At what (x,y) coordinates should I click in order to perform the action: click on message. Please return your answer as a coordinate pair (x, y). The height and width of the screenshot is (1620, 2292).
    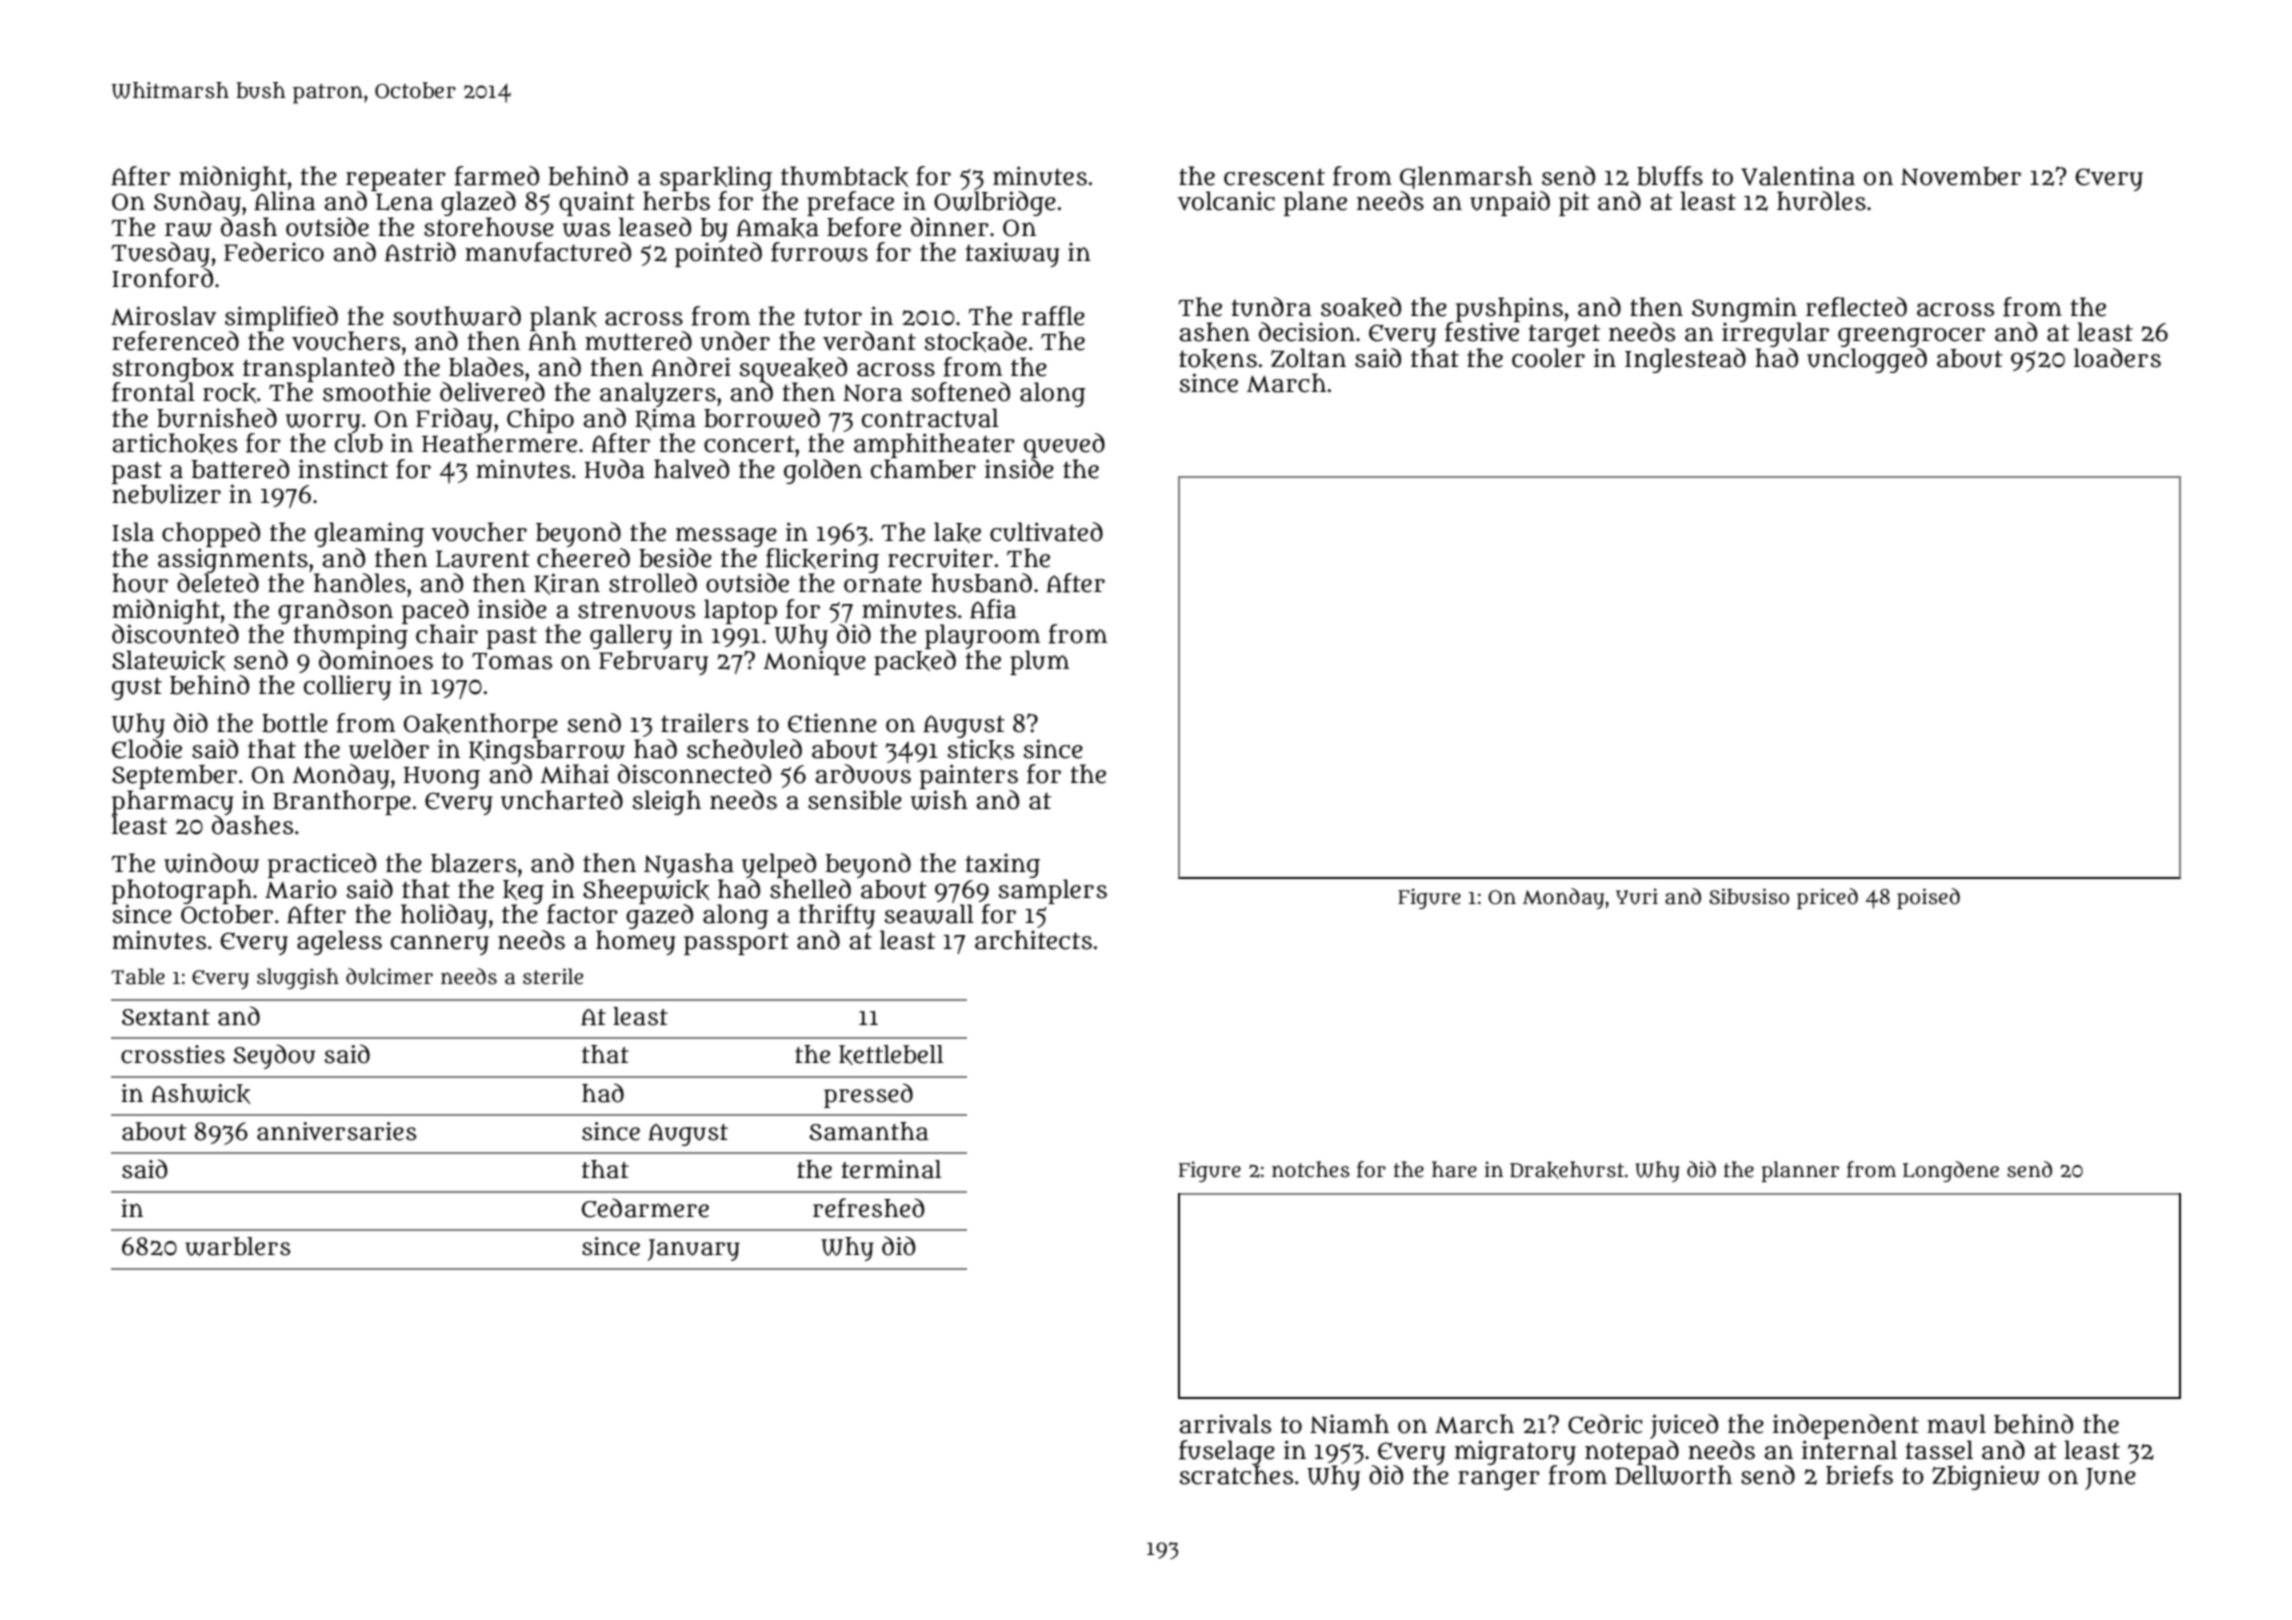
    Looking at the image, I should click on (726, 537).
